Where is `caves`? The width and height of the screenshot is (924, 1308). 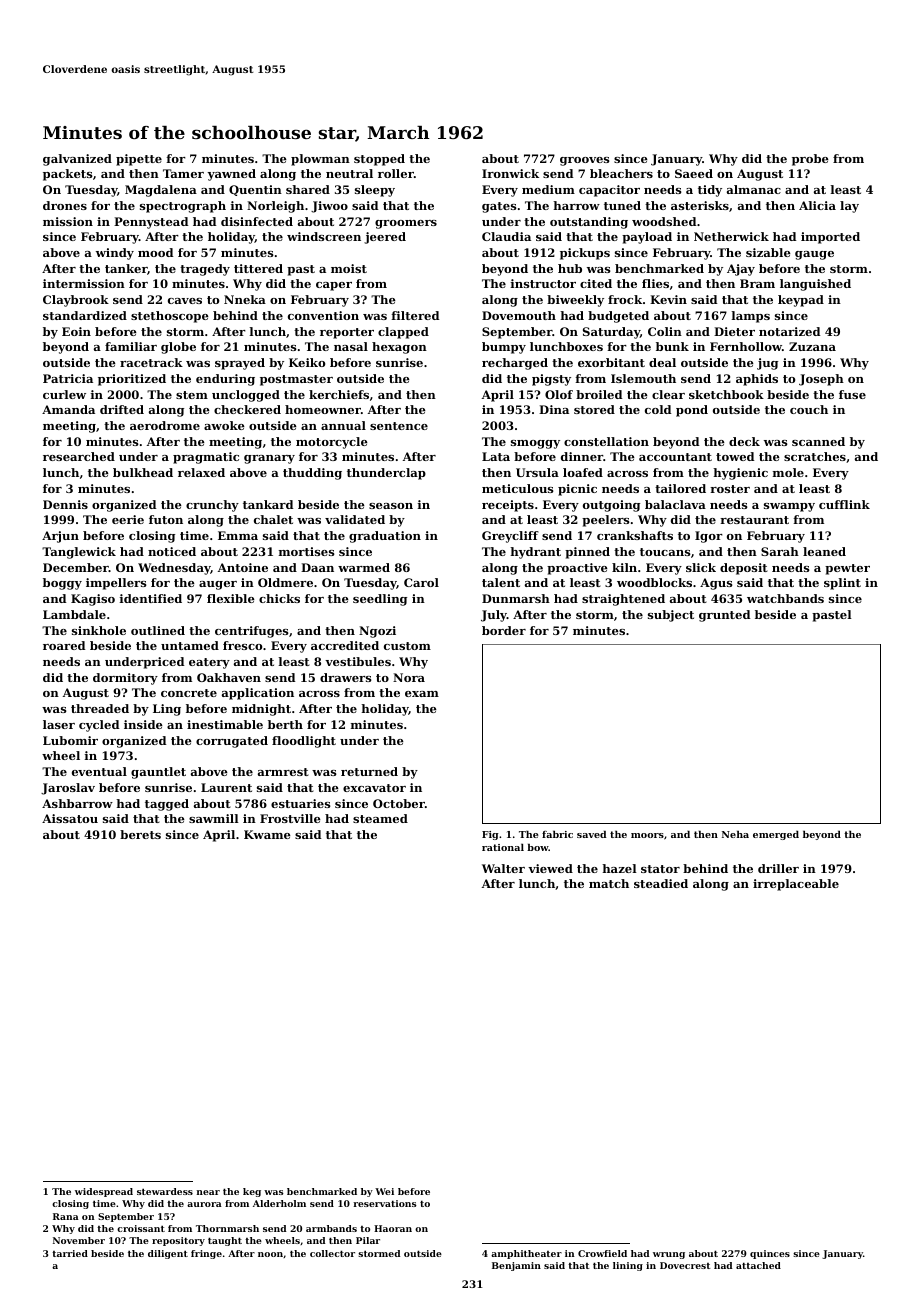
caves is located at coordinates (185, 301).
